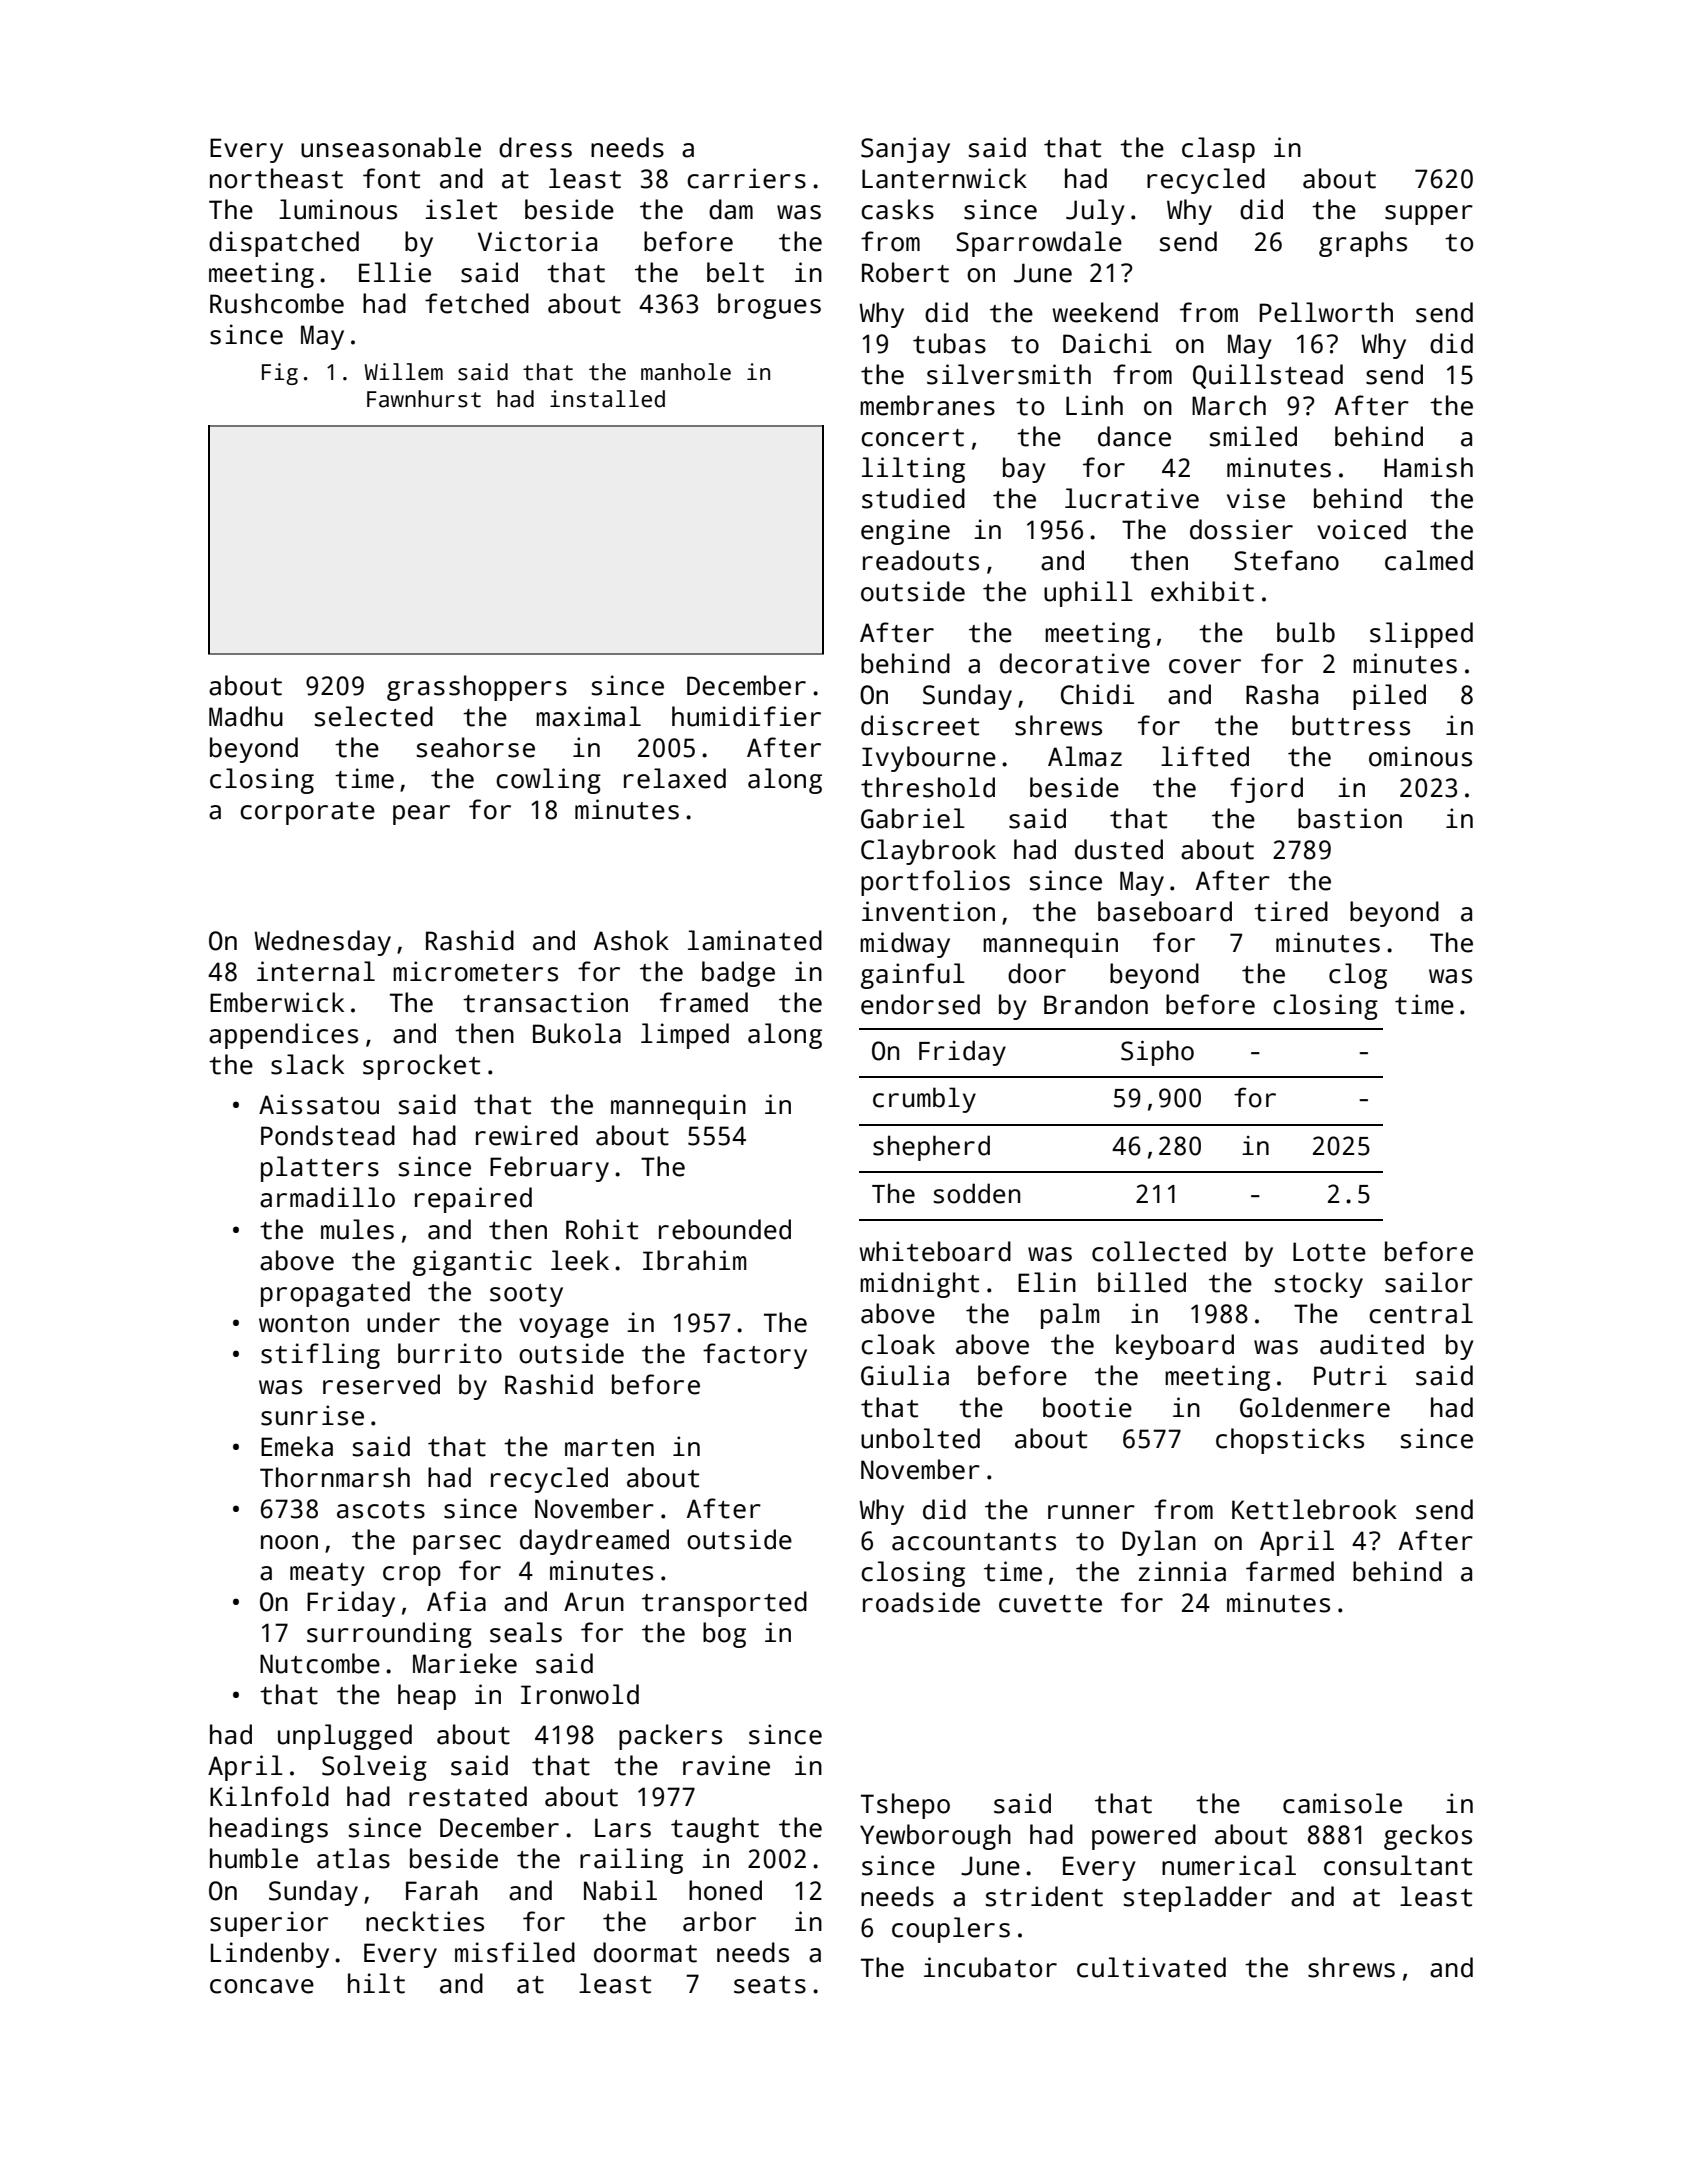  What do you see at coordinates (1421, 635) in the screenshot?
I see `slipped` at bounding box center [1421, 635].
